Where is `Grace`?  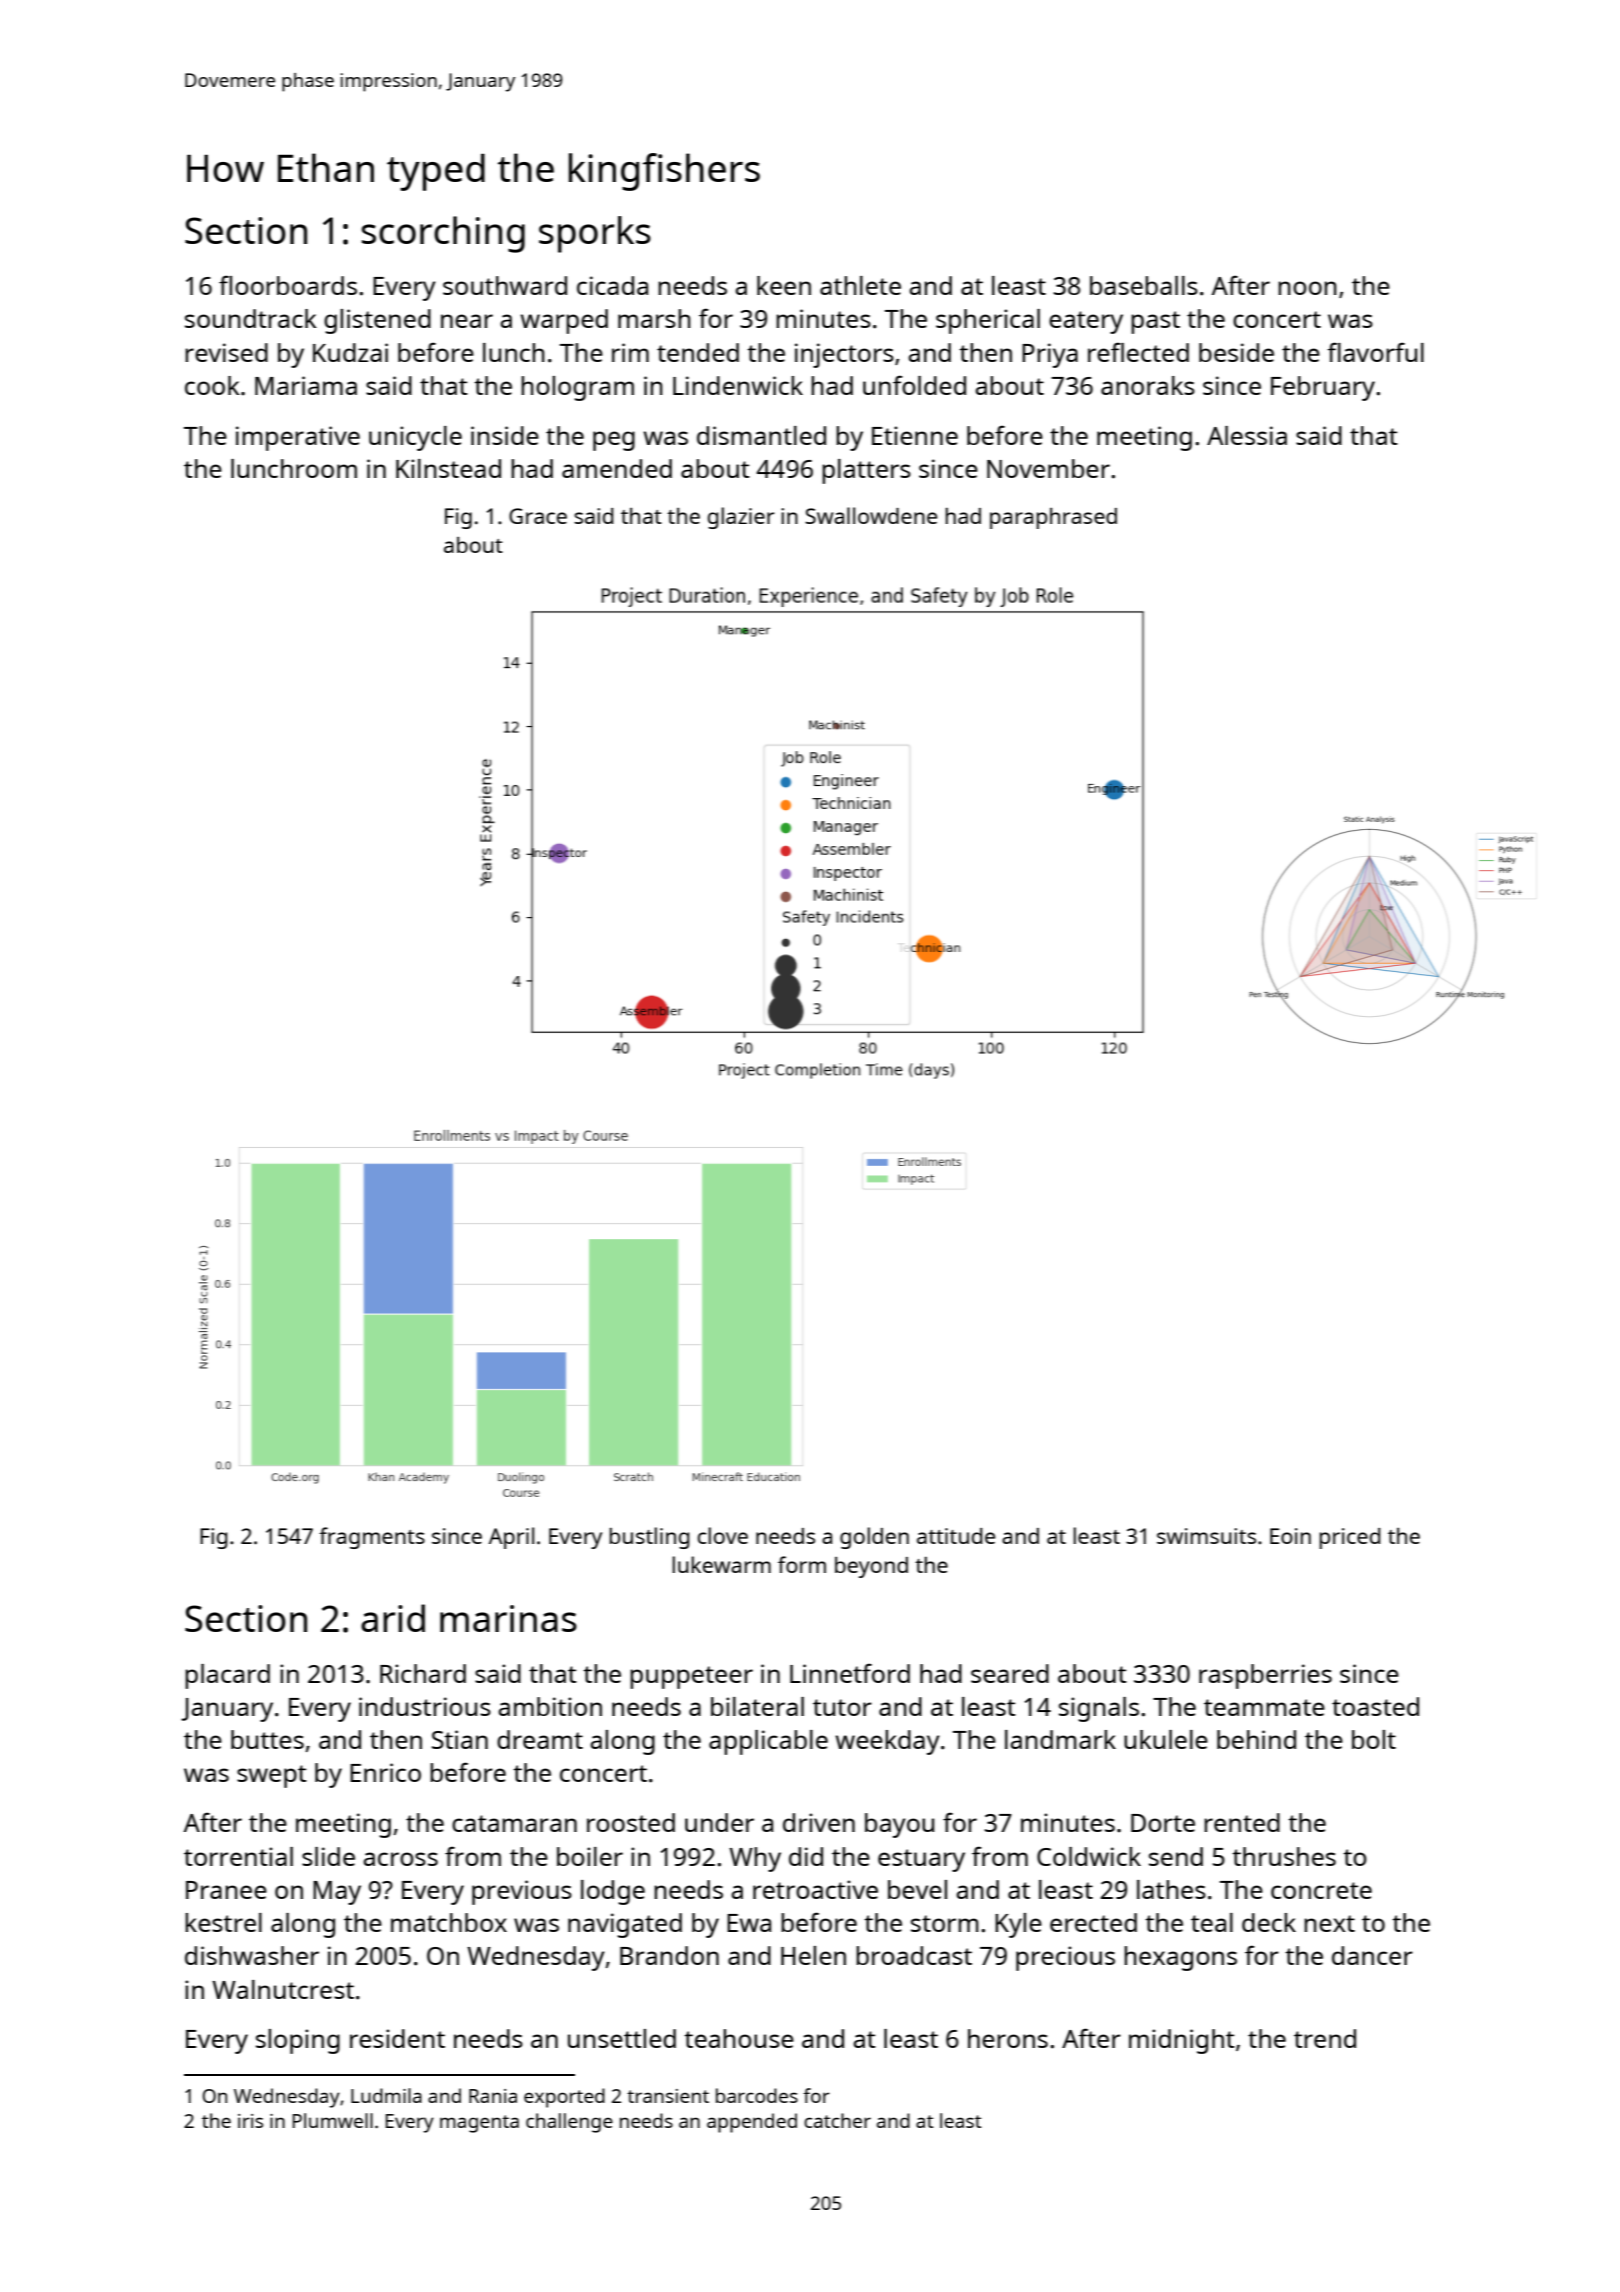 Grace is located at coordinates (538, 516).
